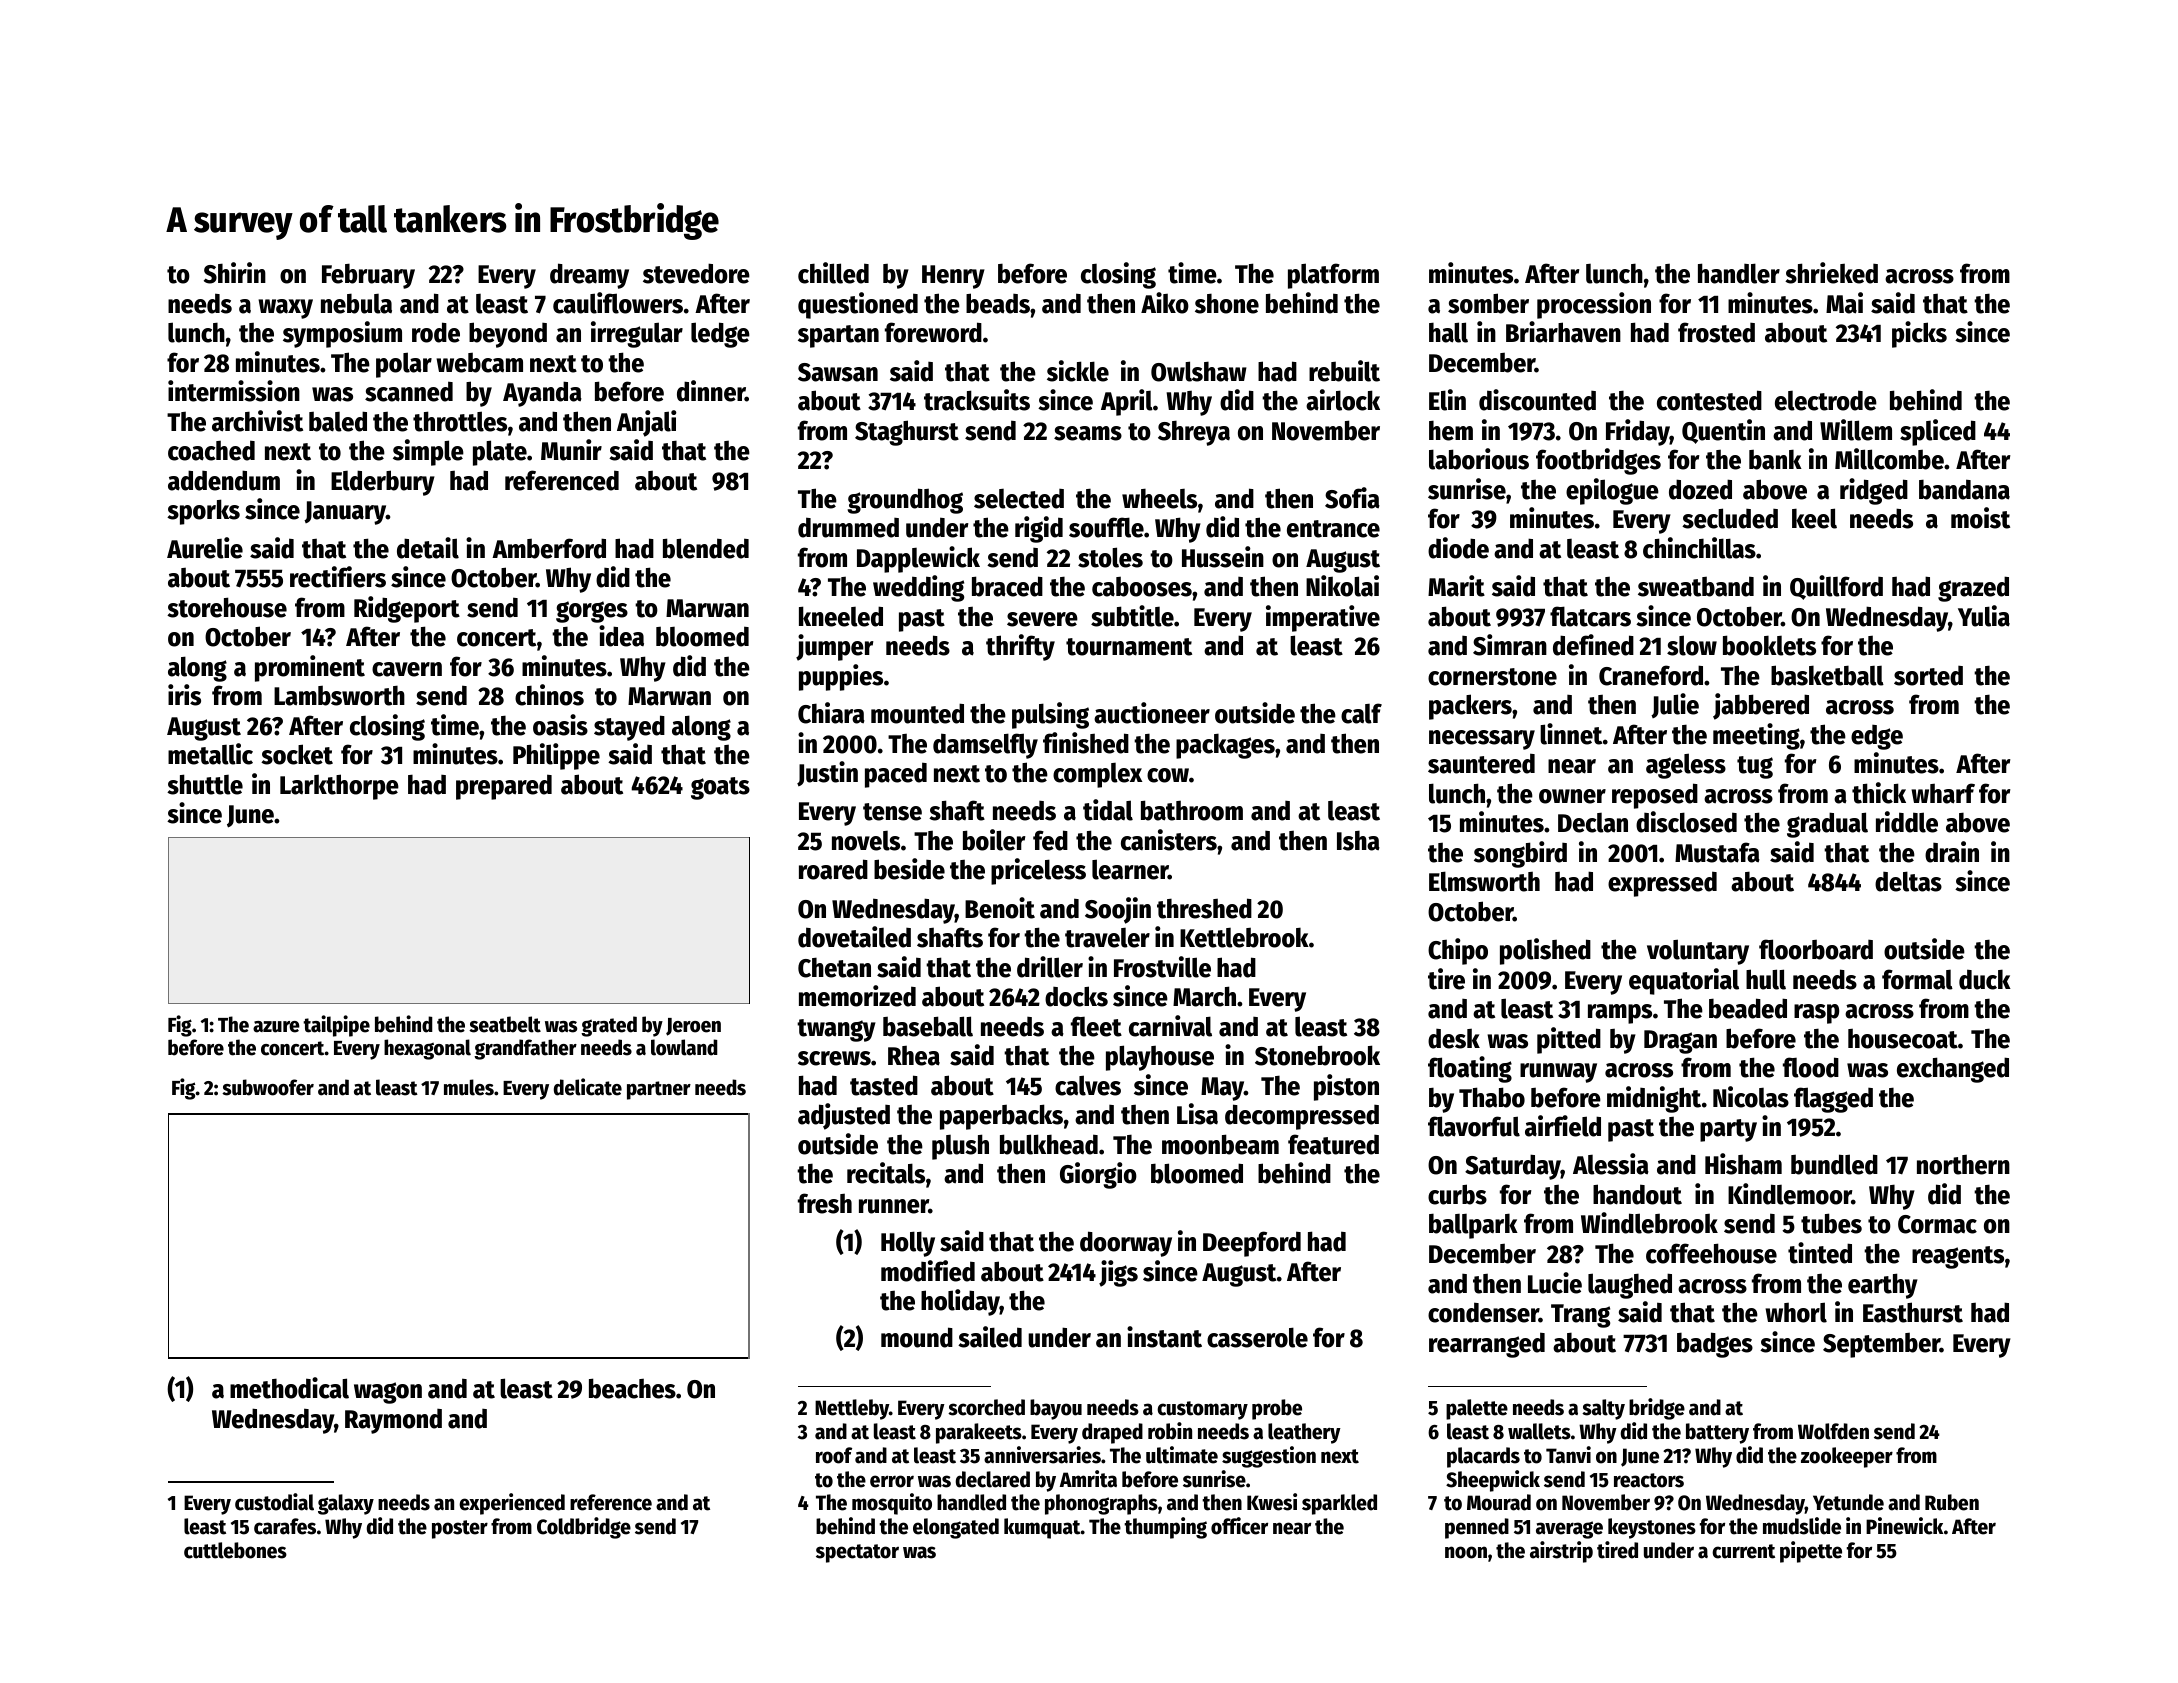 This screenshot has width=2178, height=1683. What do you see at coordinates (268, 1087) in the screenshot?
I see `subwoofer` at bounding box center [268, 1087].
